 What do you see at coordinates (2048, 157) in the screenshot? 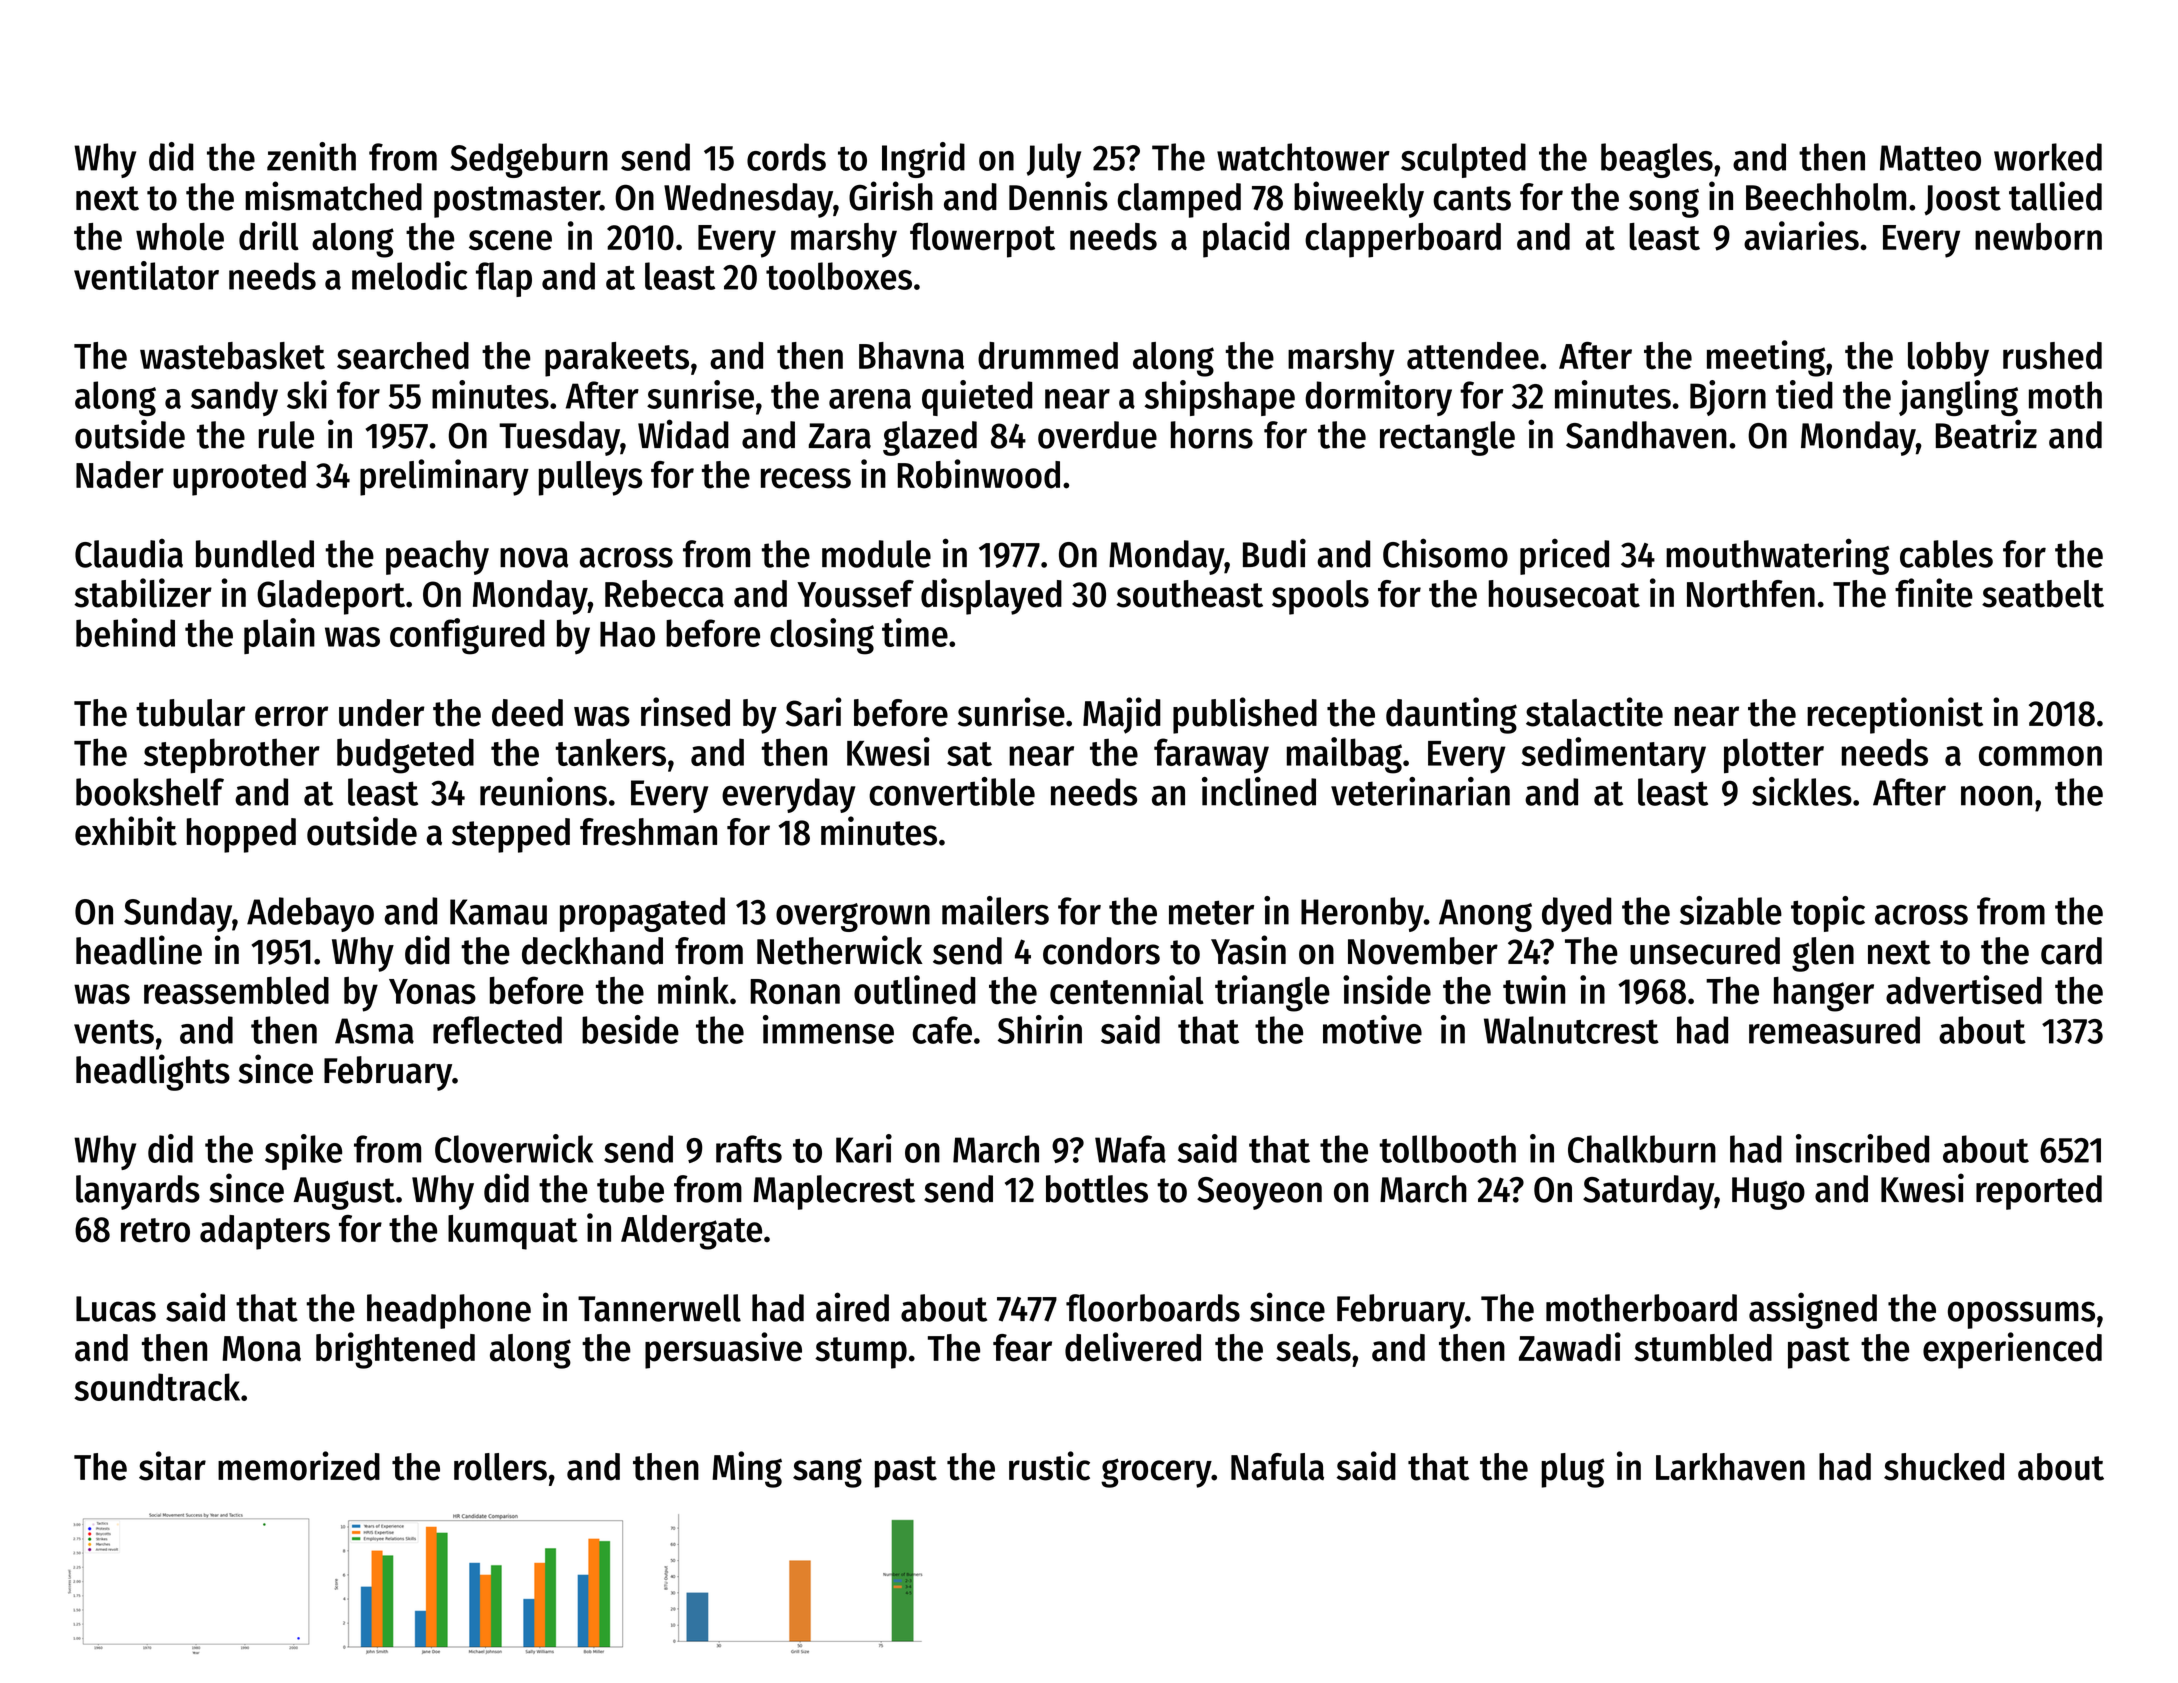
I see `worked` at bounding box center [2048, 157].
